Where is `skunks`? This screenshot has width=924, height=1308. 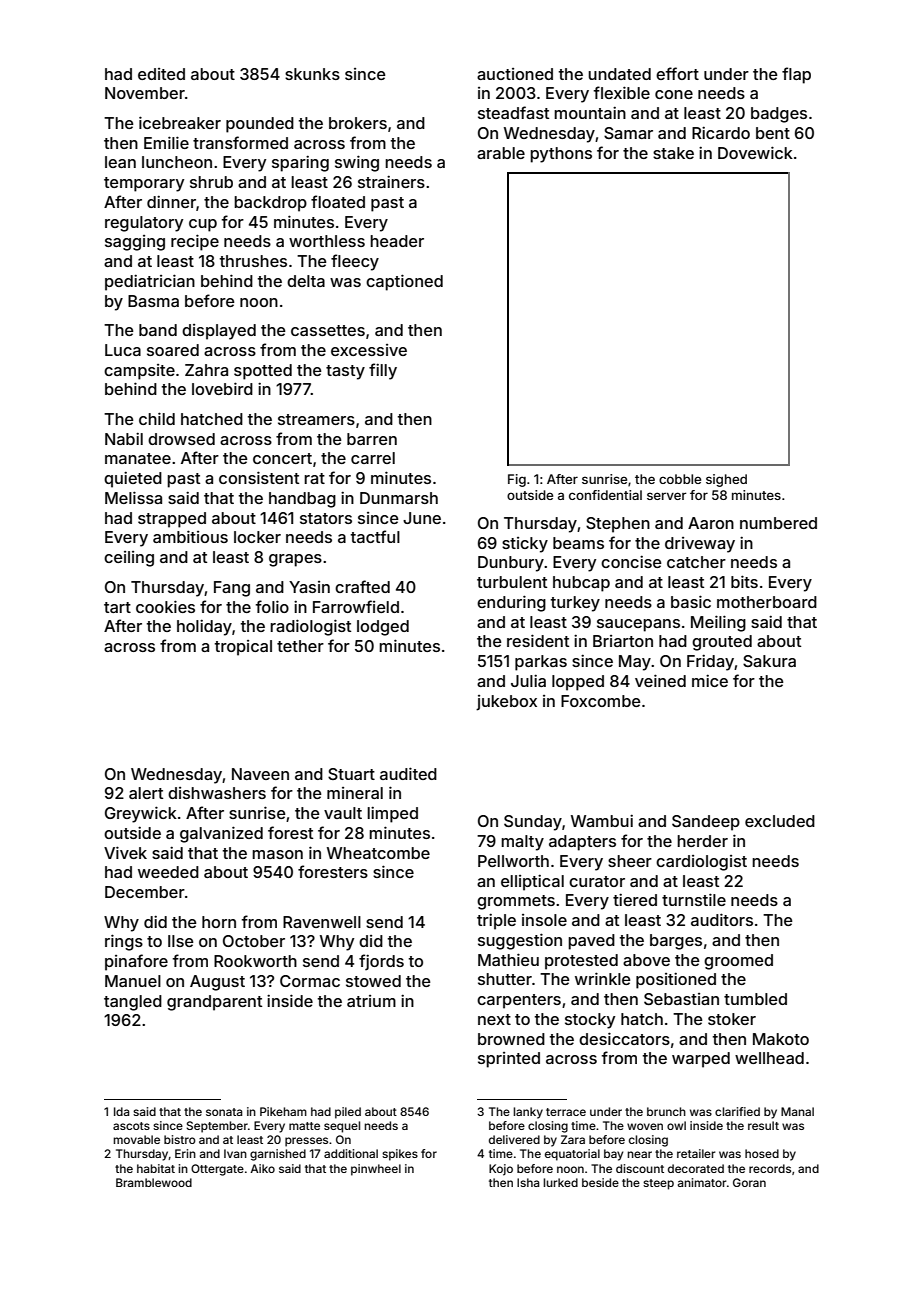
skunks is located at coordinates (312, 74).
